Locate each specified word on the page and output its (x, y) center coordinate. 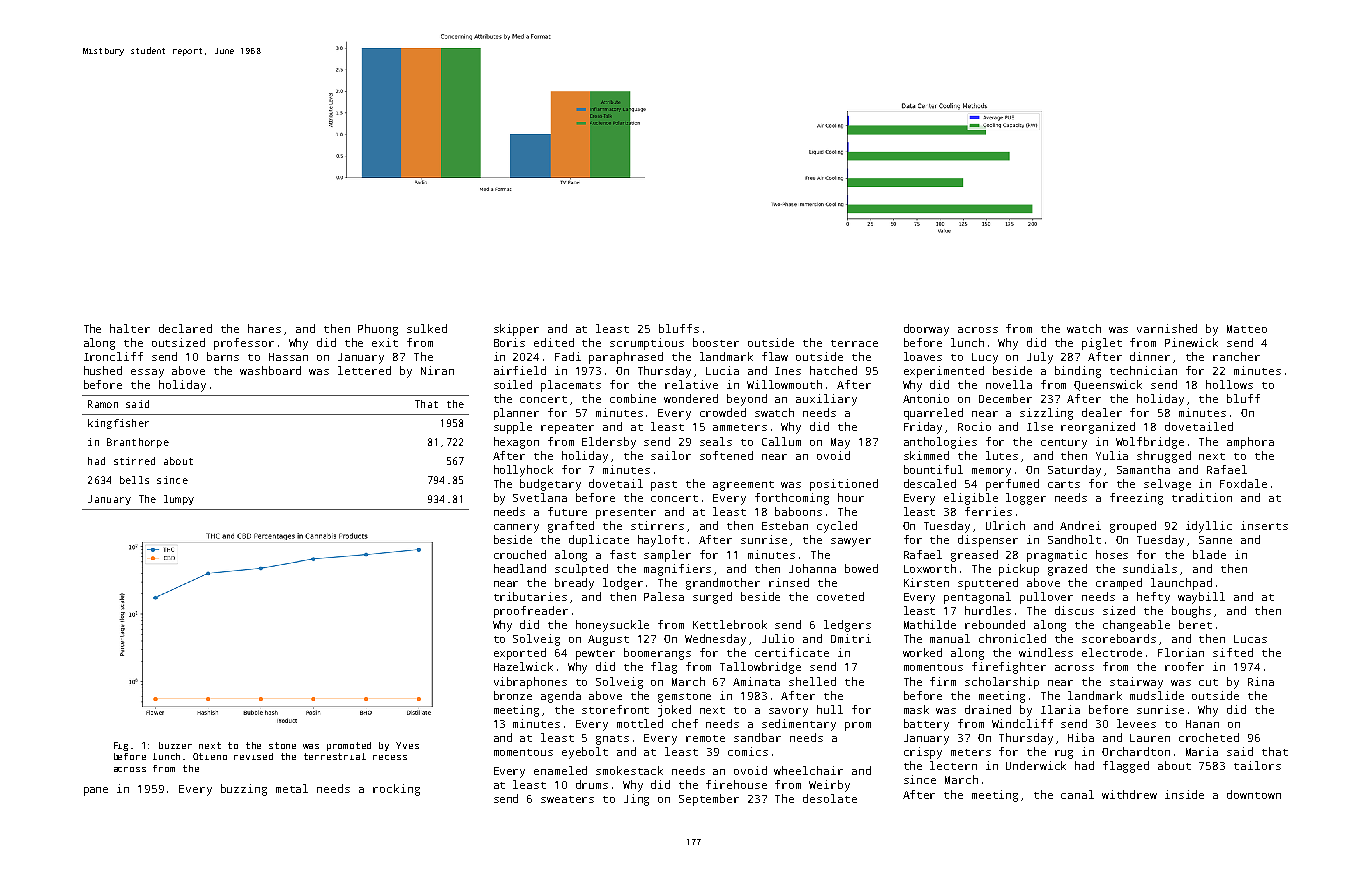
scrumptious (647, 344)
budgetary (550, 485)
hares (264, 328)
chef (685, 723)
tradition (1202, 497)
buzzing (244, 790)
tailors (1257, 765)
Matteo (1247, 329)
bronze (513, 695)
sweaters (567, 799)
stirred (134, 461)
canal (1077, 794)
